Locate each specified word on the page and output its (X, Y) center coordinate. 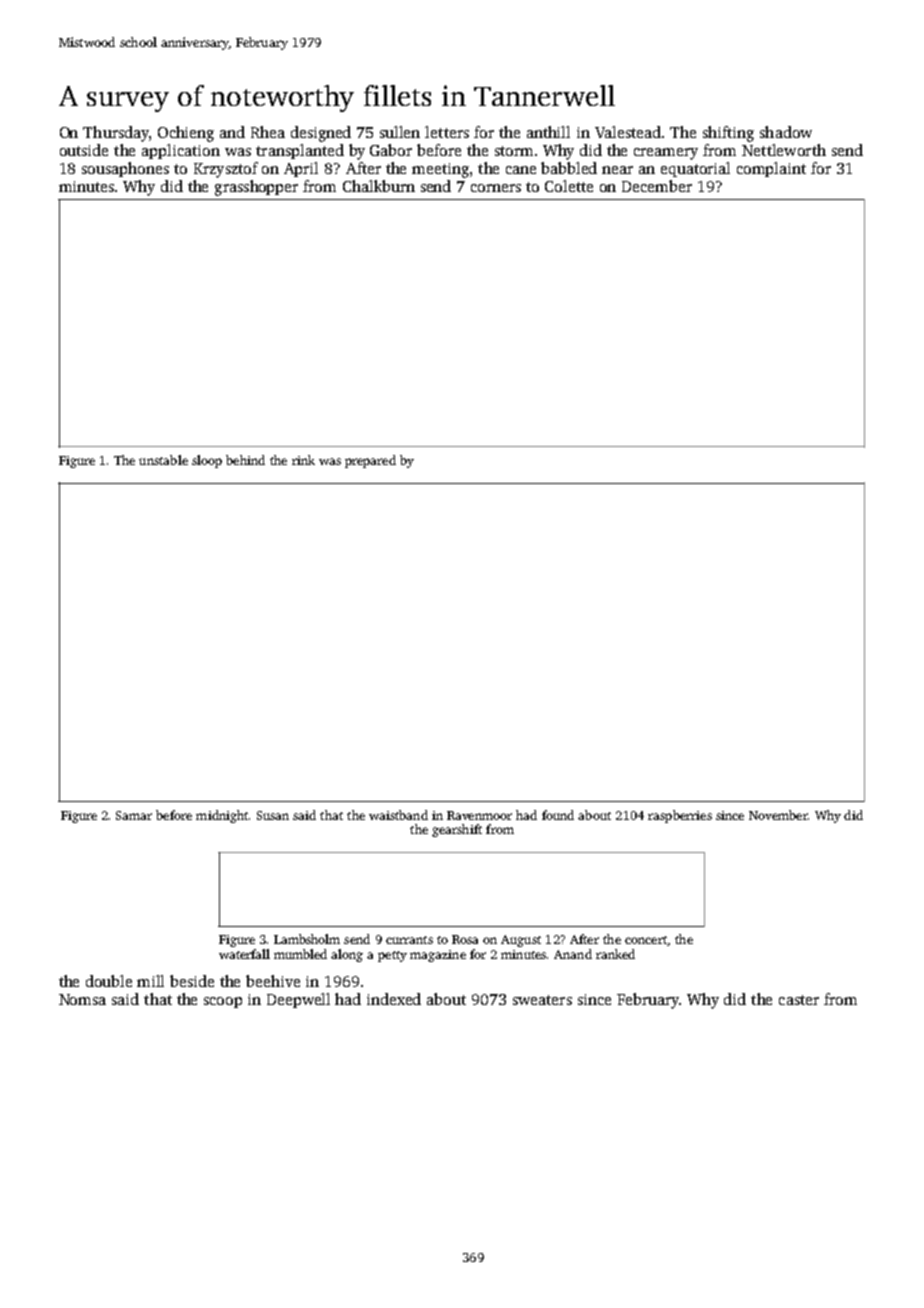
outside (84, 150)
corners (496, 188)
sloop (207, 461)
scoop (223, 1002)
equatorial (695, 169)
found (558, 815)
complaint (771, 169)
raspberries (680, 816)
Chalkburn (379, 186)
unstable (163, 460)
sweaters (542, 1000)
